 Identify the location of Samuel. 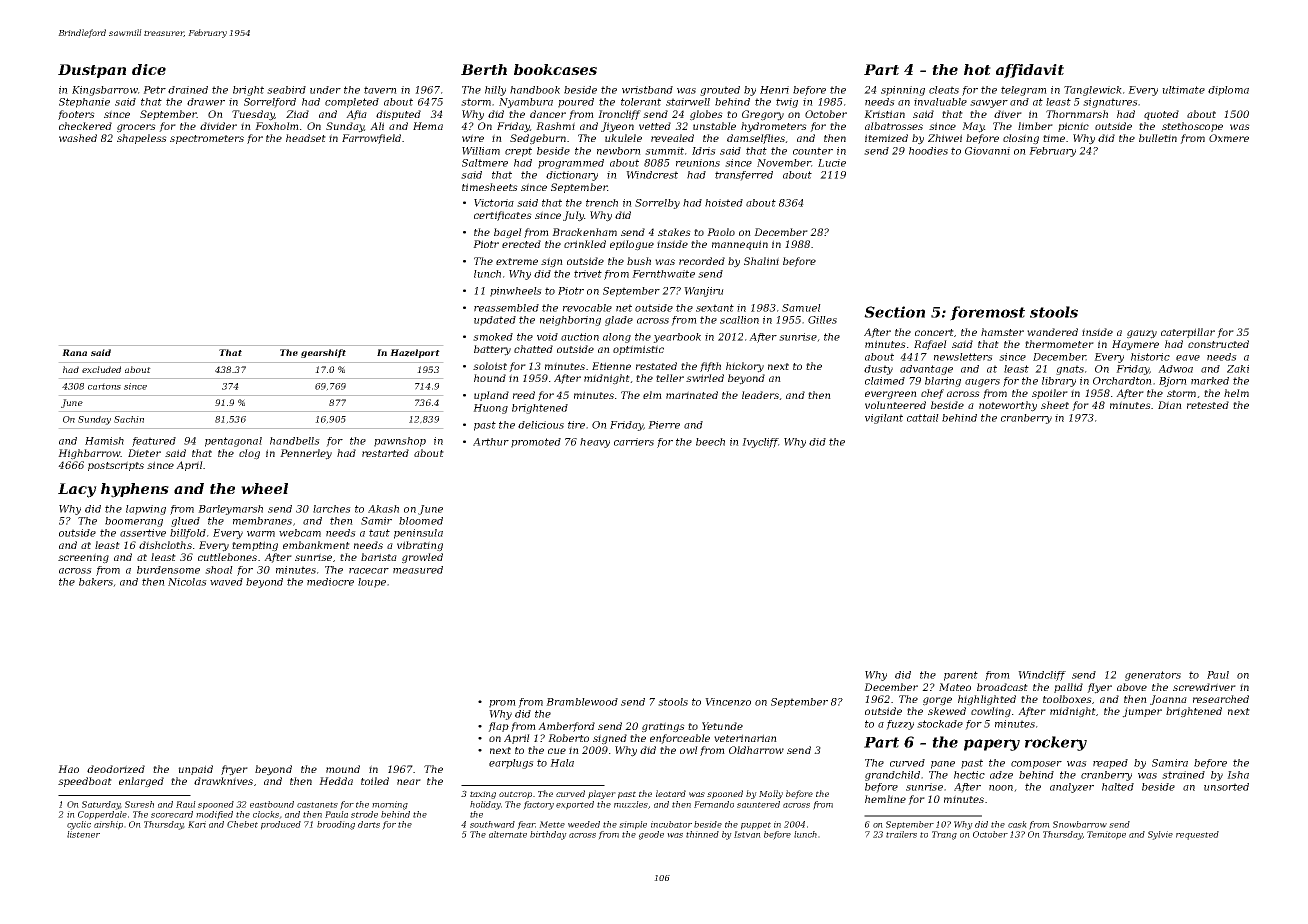
(801, 308).
